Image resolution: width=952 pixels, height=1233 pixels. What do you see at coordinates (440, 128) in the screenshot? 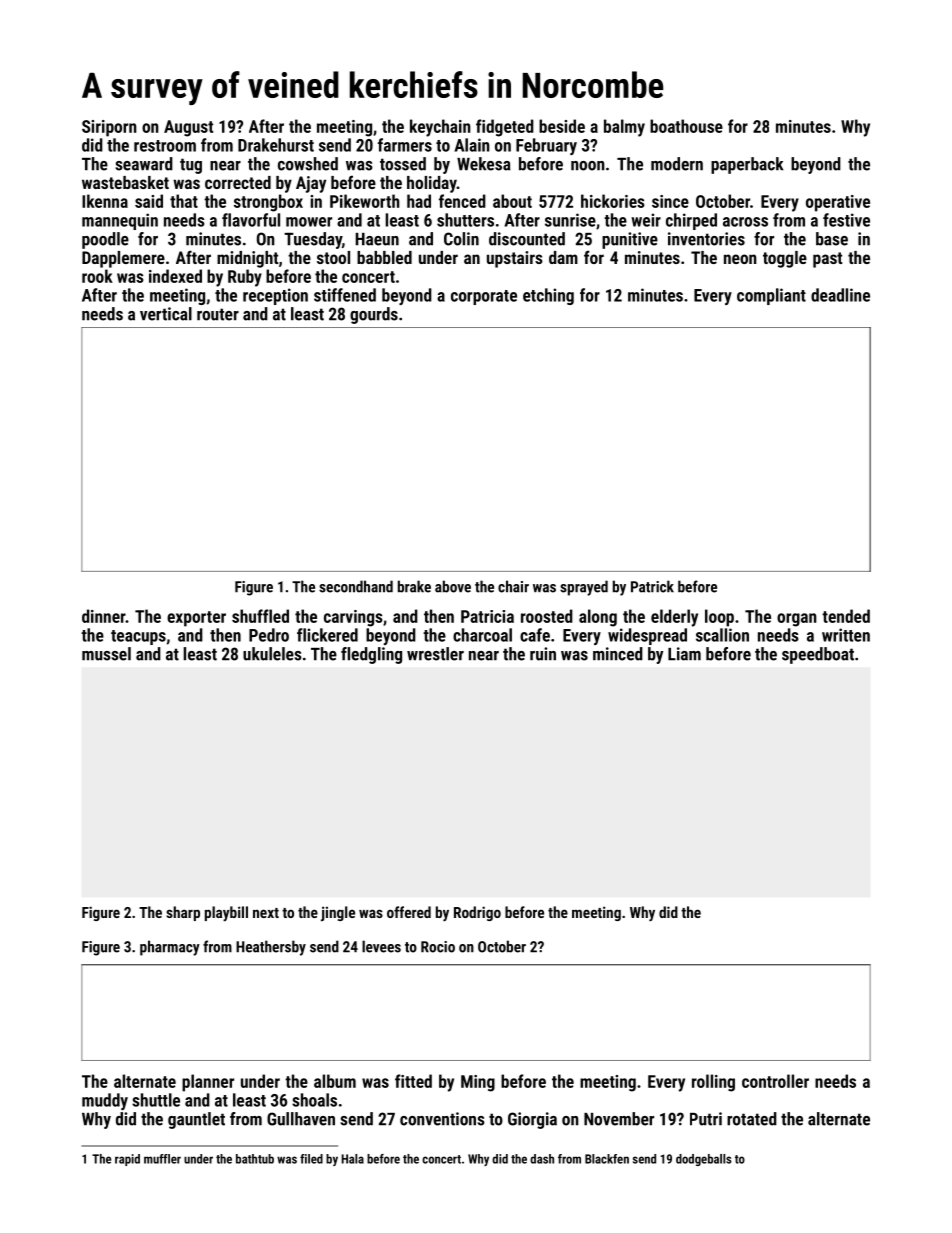
I see `keychain` at bounding box center [440, 128].
